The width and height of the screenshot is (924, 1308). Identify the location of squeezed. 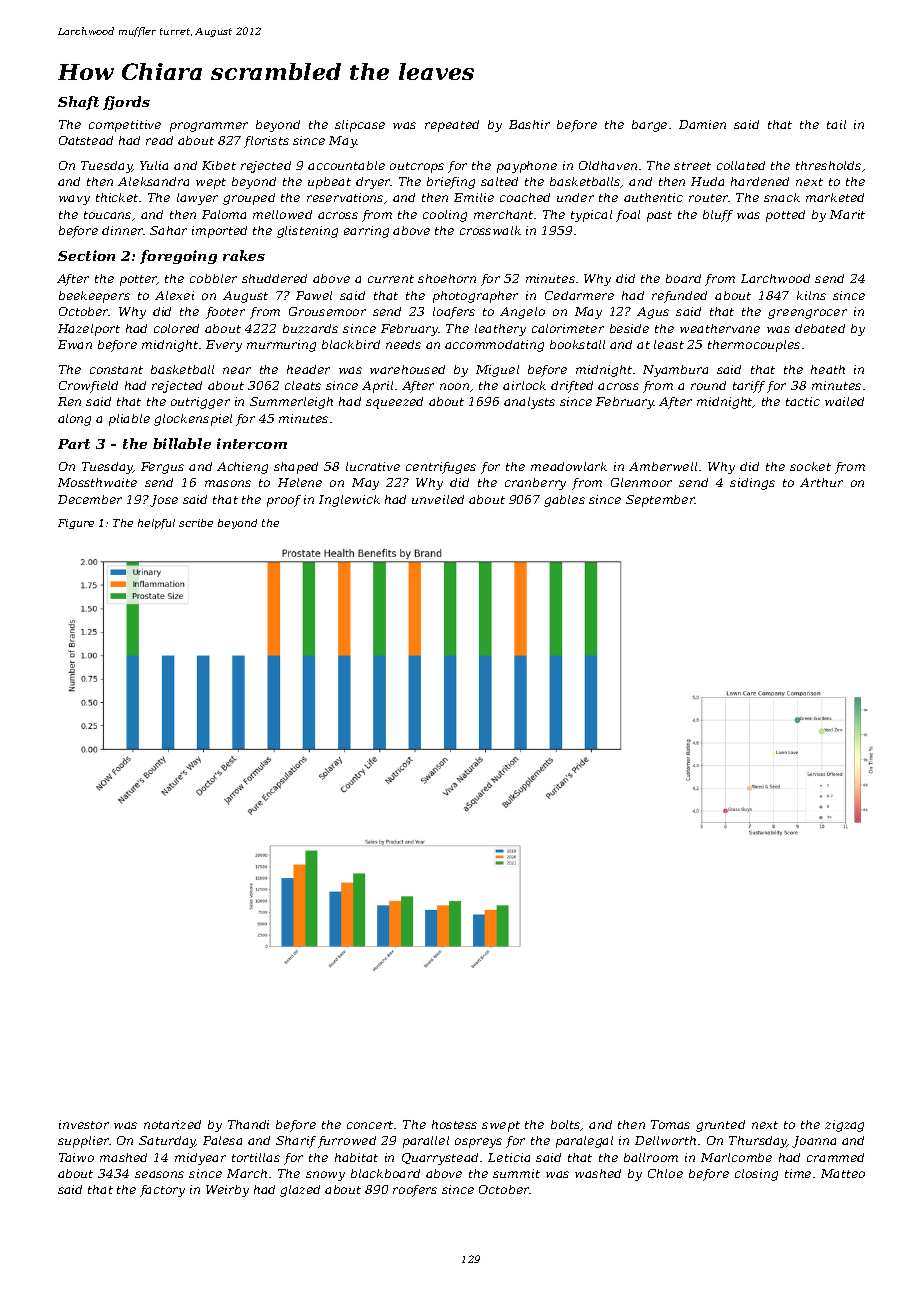
(394, 403).
